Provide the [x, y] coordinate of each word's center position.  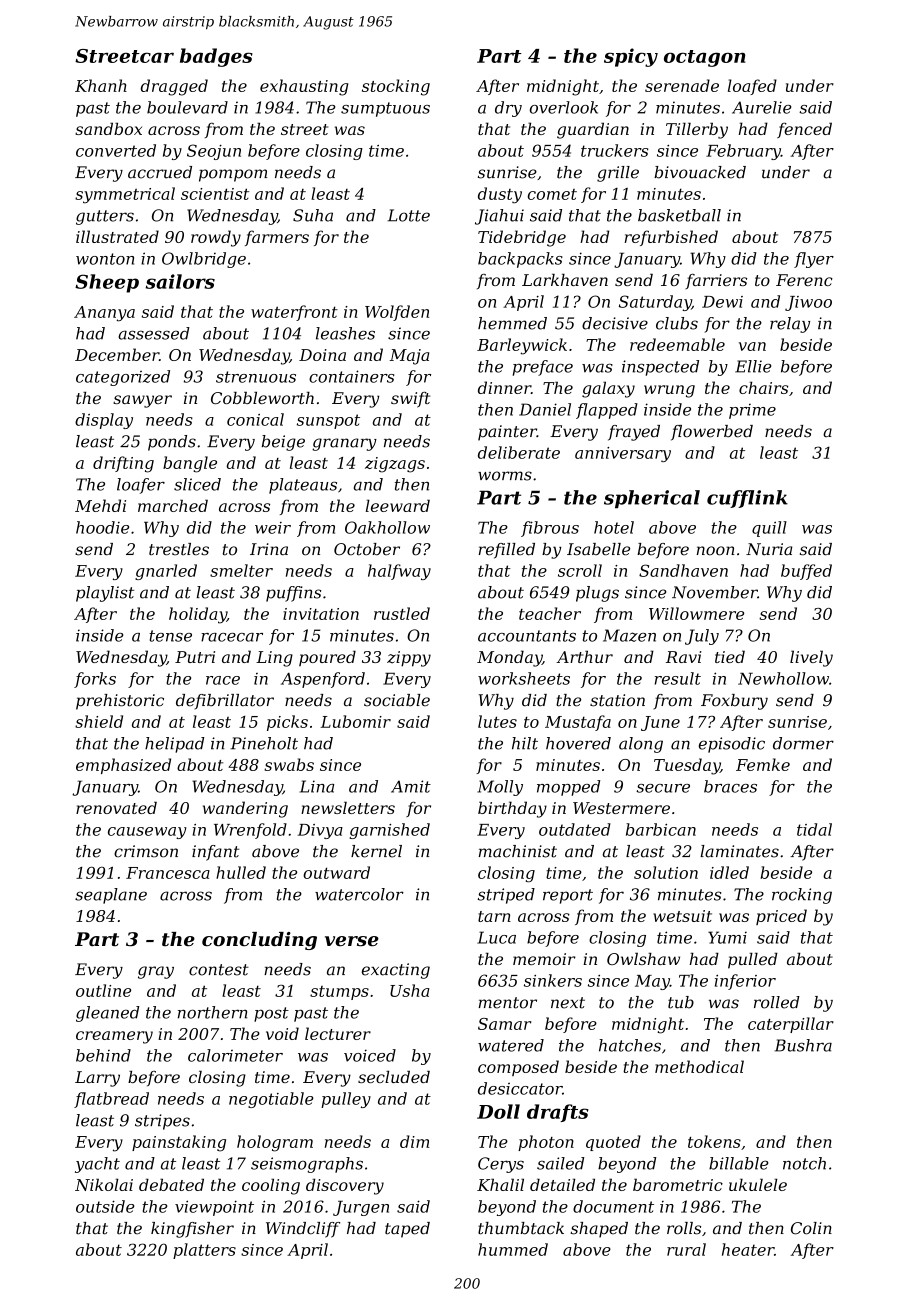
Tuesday [687, 766]
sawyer [142, 401]
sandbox [108, 128]
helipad [174, 745]
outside [105, 1206]
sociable [397, 700]
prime [752, 411]
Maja [409, 357]
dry [508, 109]
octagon [705, 58]
